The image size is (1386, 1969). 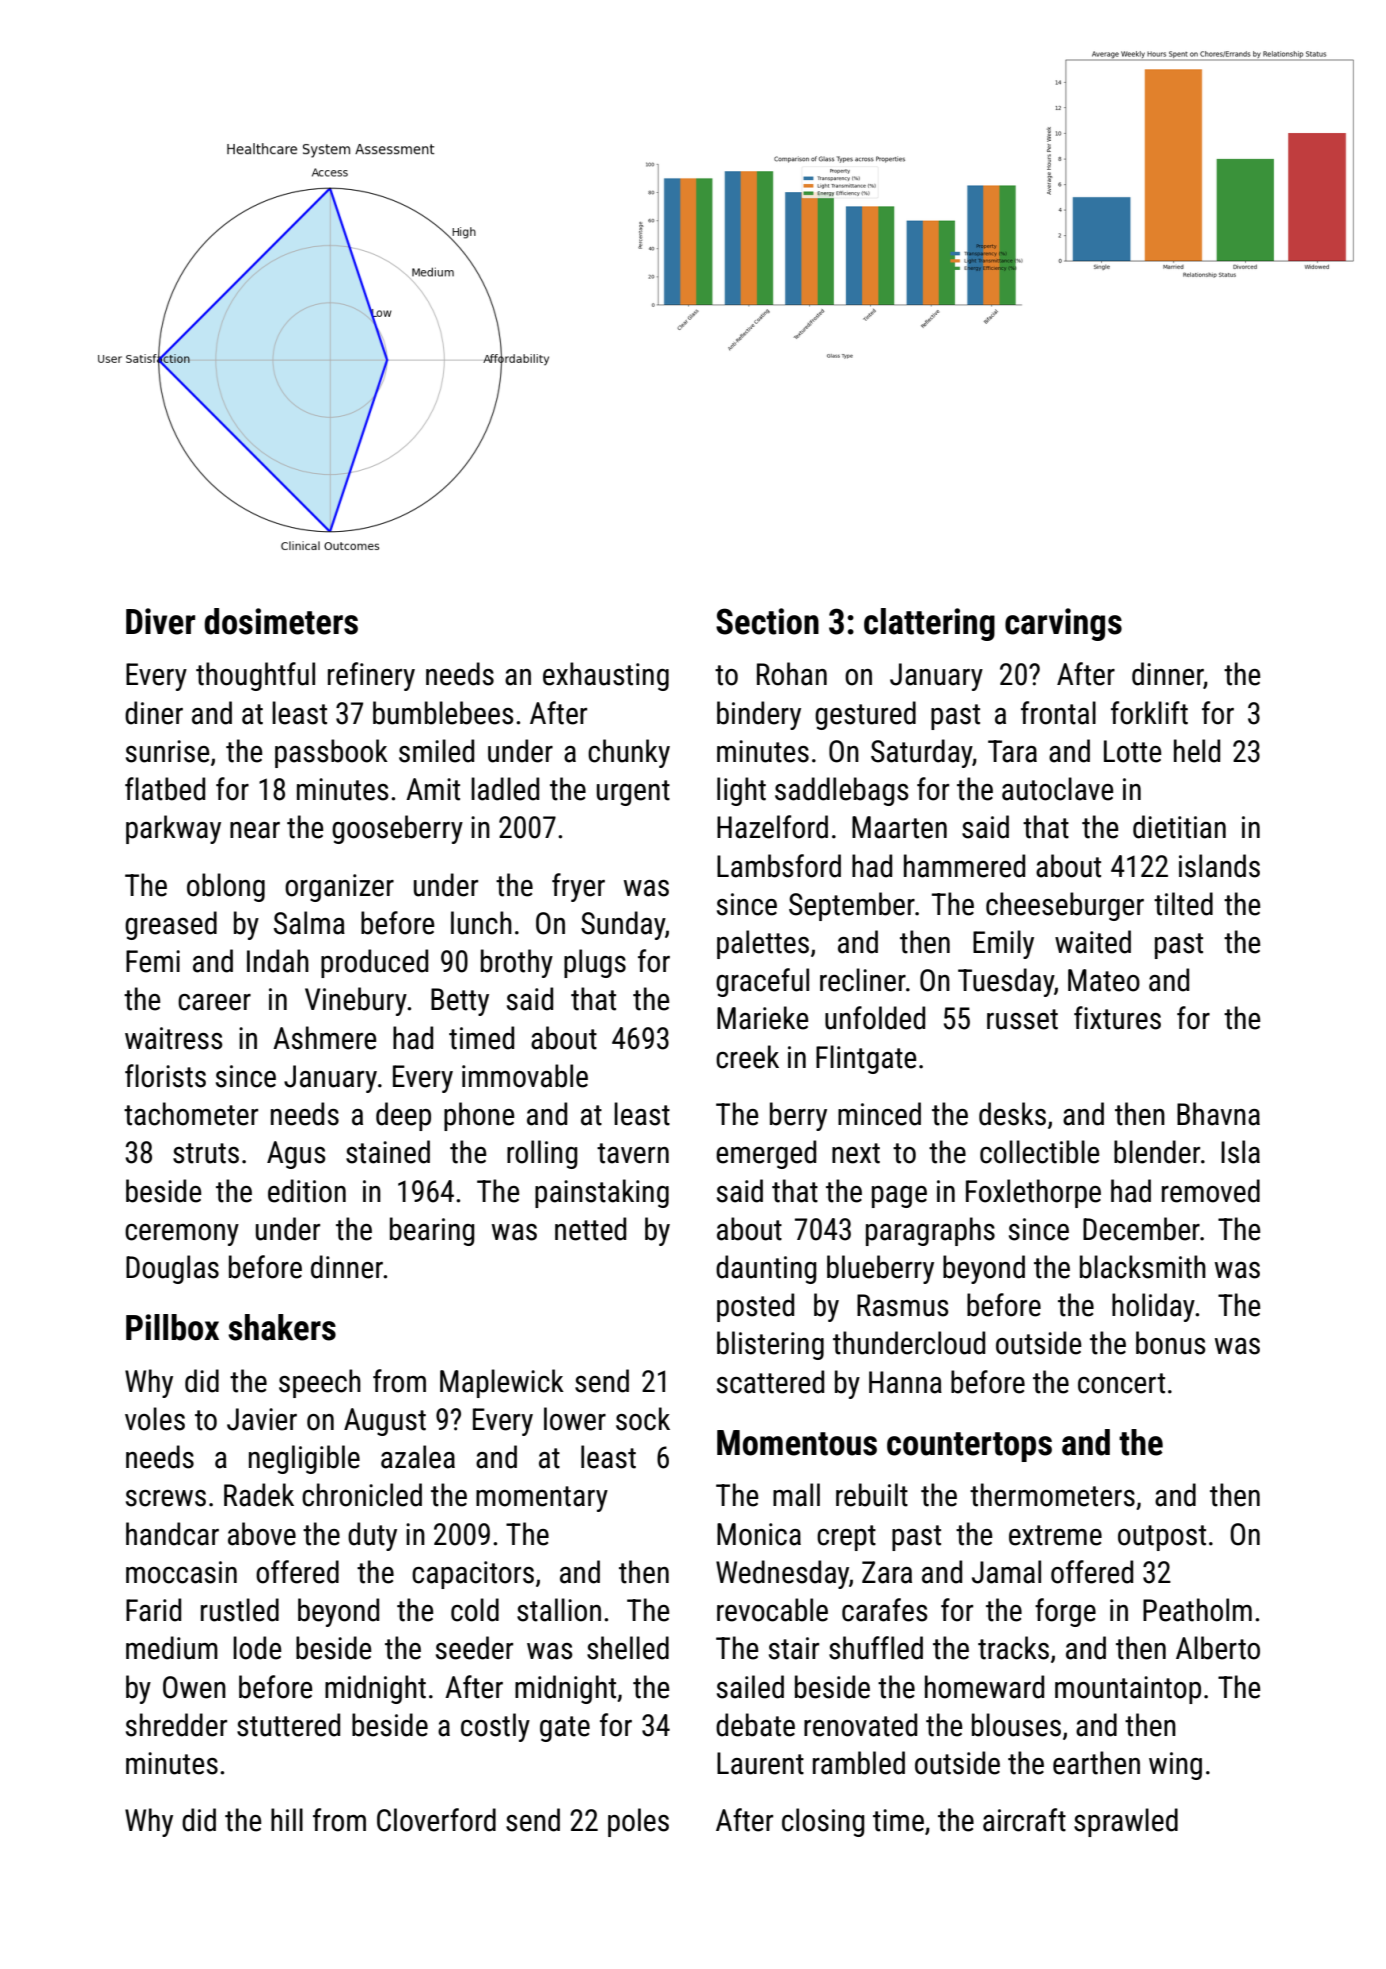 I want to click on career, so click(x=214, y=1002).
